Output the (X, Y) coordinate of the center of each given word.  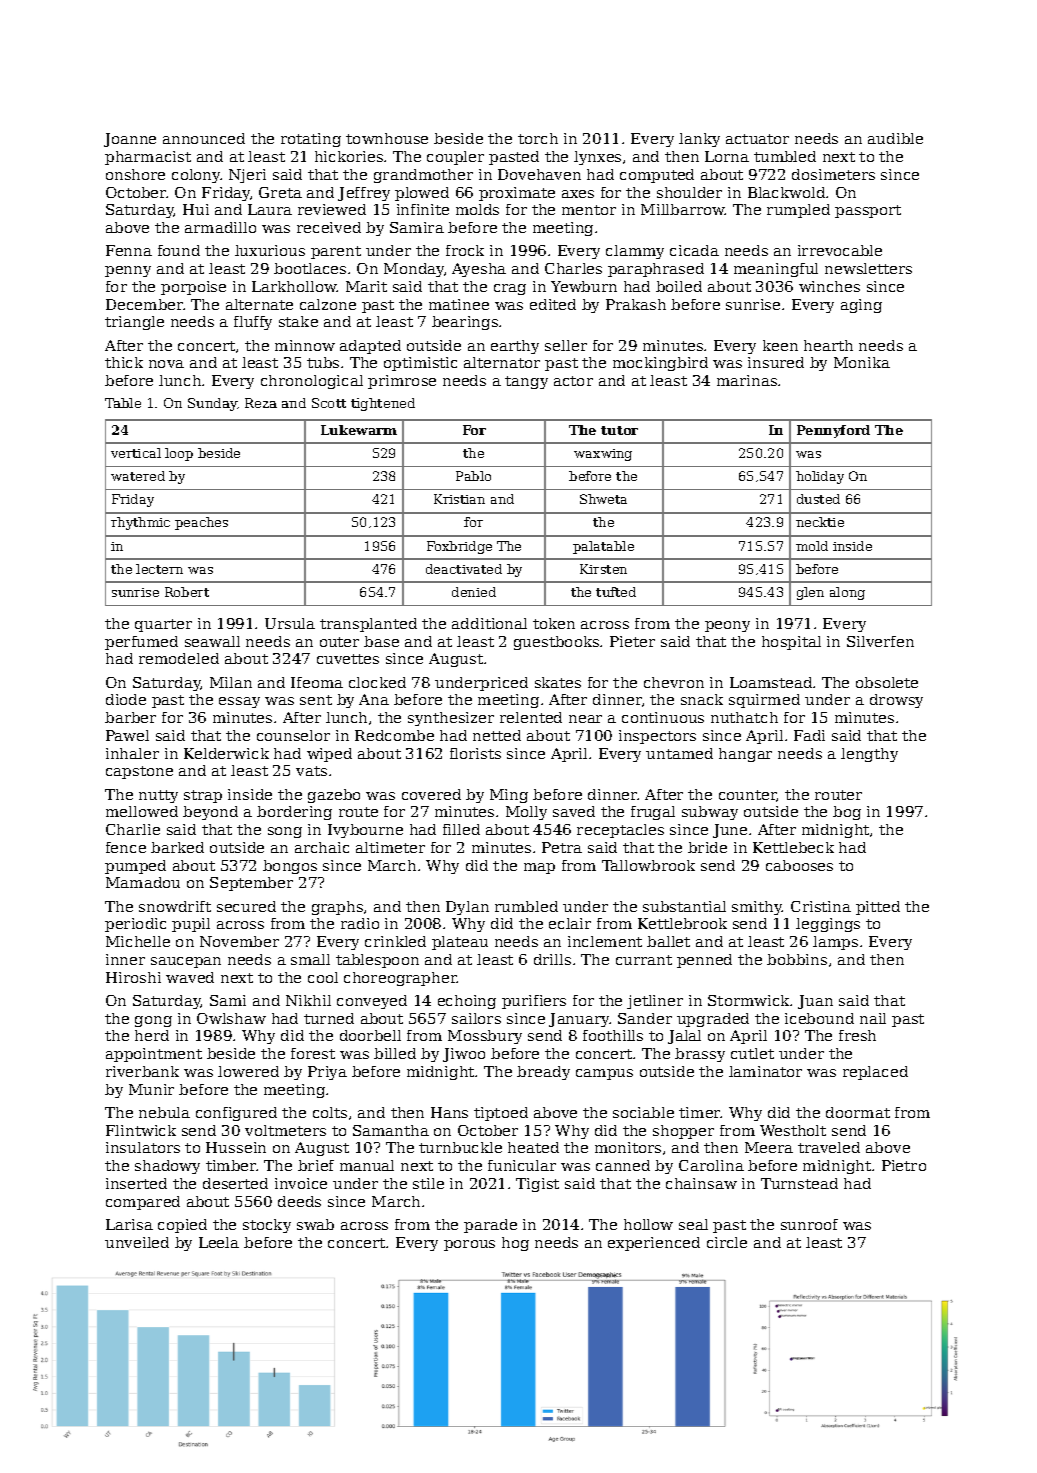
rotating (311, 140)
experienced (654, 1244)
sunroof (809, 1224)
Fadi (809, 735)
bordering (294, 813)
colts (330, 1112)
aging (861, 306)
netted (497, 735)
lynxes (597, 158)
